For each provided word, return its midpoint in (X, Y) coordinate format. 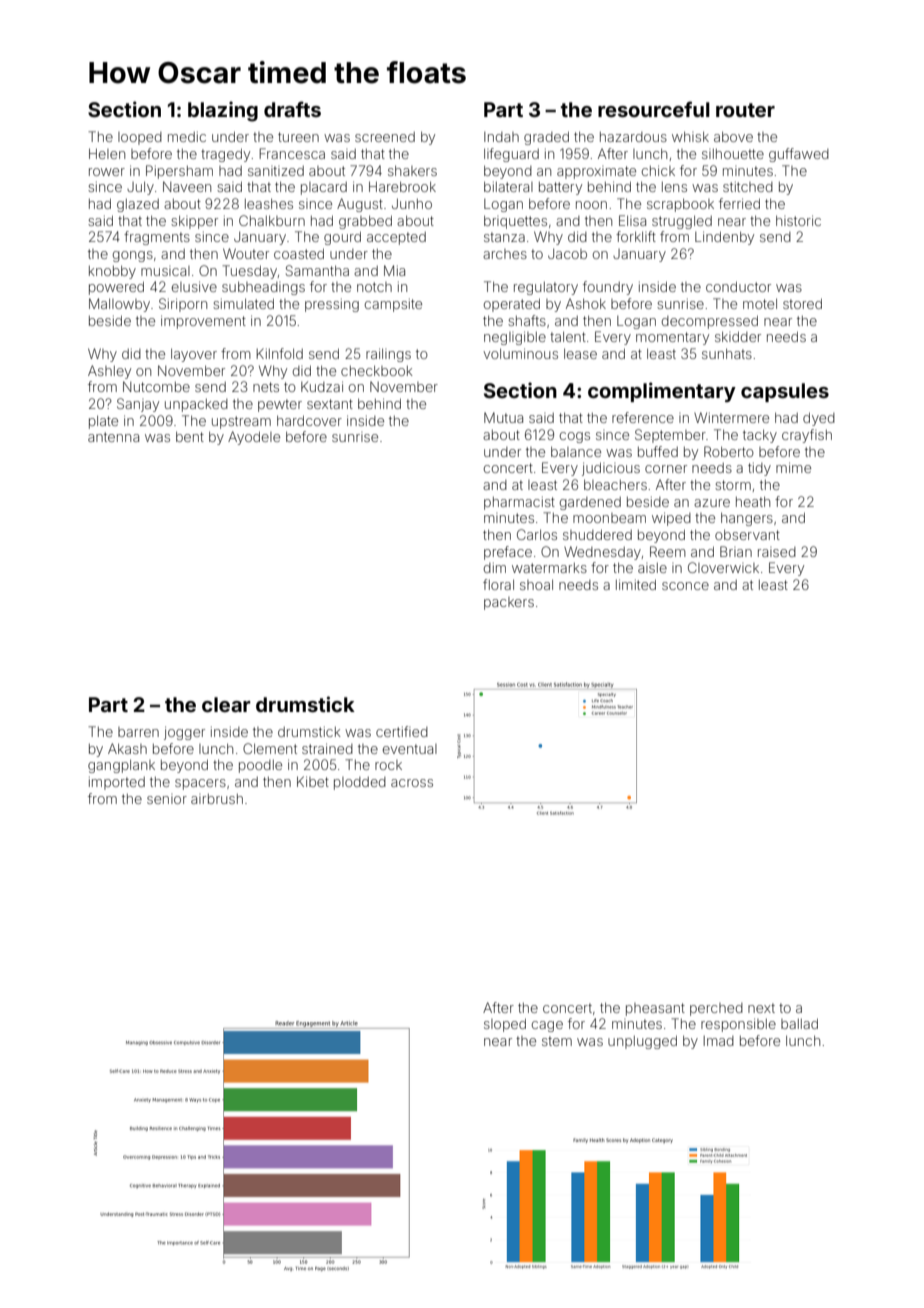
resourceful (654, 109)
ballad (799, 1023)
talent (568, 336)
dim (495, 567)
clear (226, 704)
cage (547, 1026)
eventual (410, 749)
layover (194, 355)
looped (140, 138)
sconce (685, 586)
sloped (505, 1025)
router (745, 110)
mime (793, 467)
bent (190, 436)
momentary (672, 338)
